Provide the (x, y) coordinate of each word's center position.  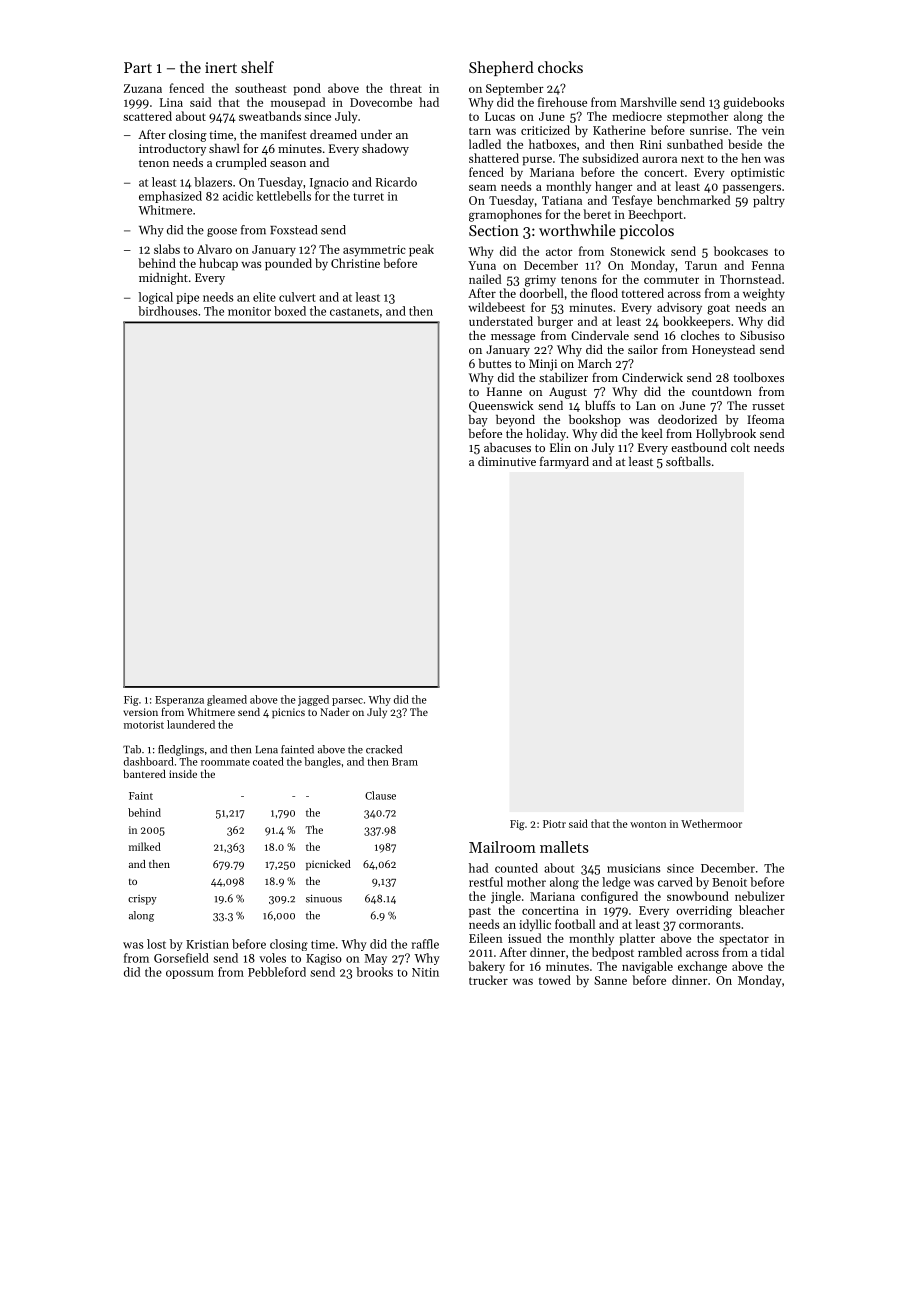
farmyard (564, 462)
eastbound (699, 447)
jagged (313, 700)
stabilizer (563, 377)
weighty (764, 294)
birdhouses (167, 311)
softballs (688, 461)
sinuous (324, 899)
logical (156, 298)
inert (221, 67)
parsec (347, 702)
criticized (545, 130)
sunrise (709, 130)
